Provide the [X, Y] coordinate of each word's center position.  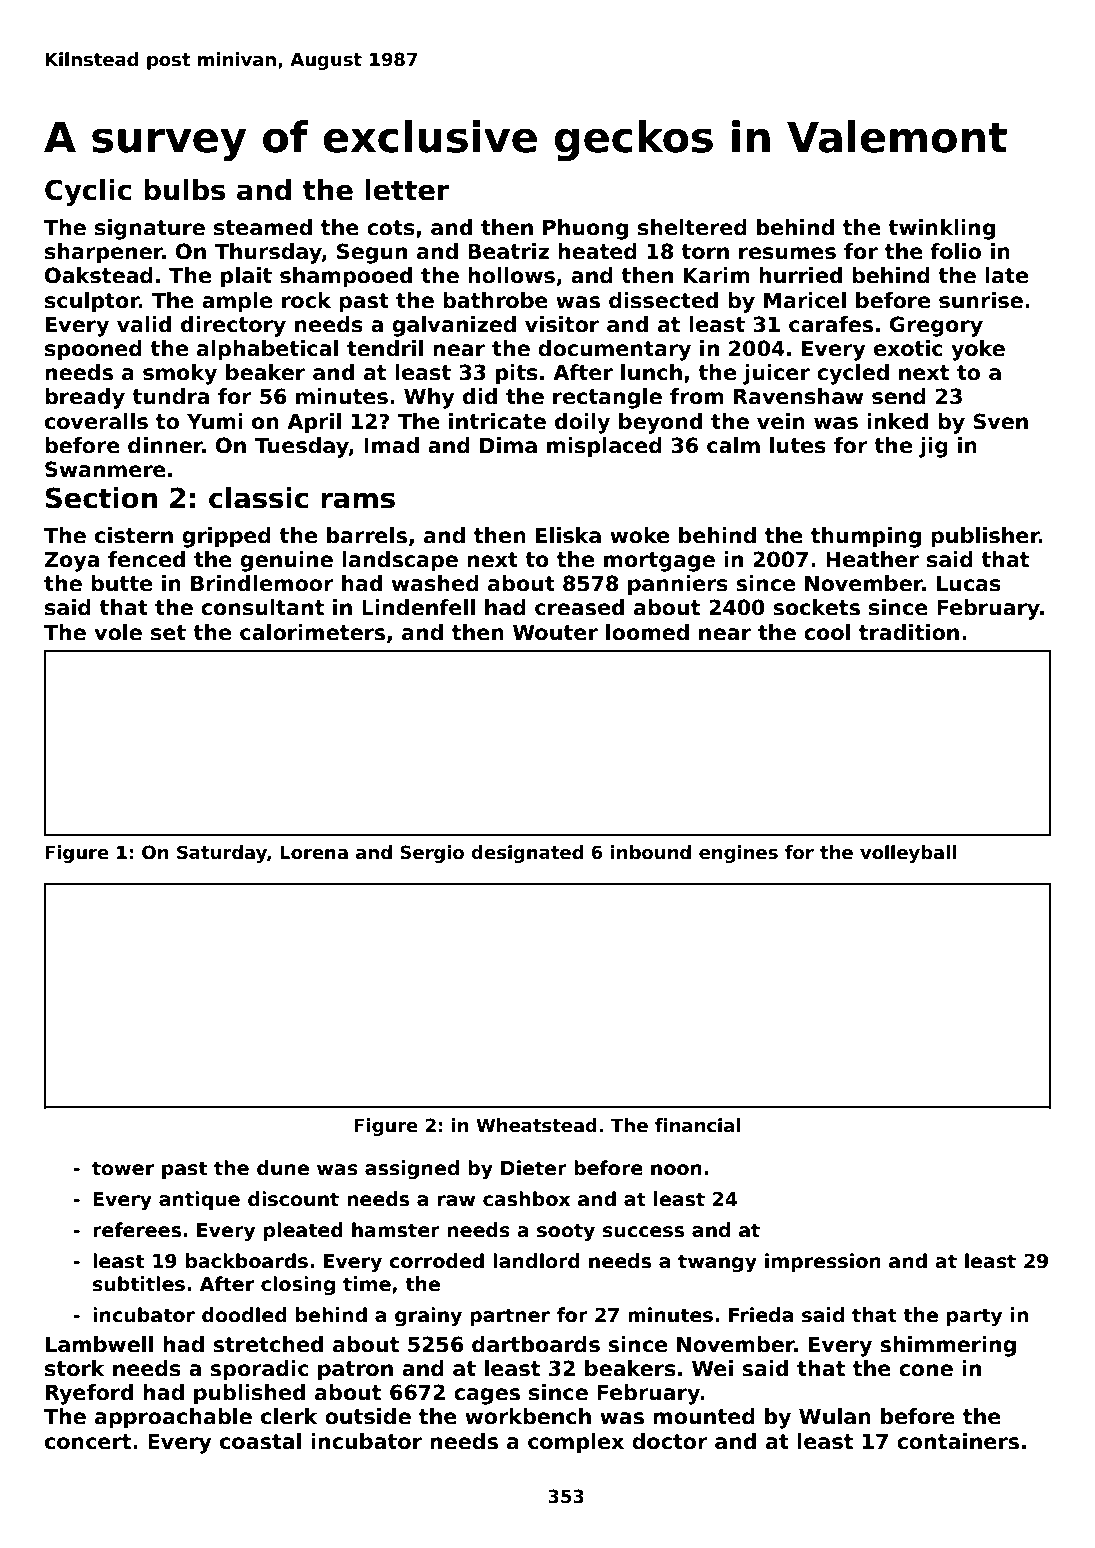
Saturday [222, 854]
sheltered [692, 227]
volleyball [908, 854]
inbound [651, 852]
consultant [262, 607]
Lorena [314, 852]
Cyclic [88, 192]
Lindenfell [418, 607]
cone [926, 1370]
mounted [704, 1416]
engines [738, 854]
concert [88, 1442]
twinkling [941, 229]
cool [827, 632]
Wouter [555, 633]
